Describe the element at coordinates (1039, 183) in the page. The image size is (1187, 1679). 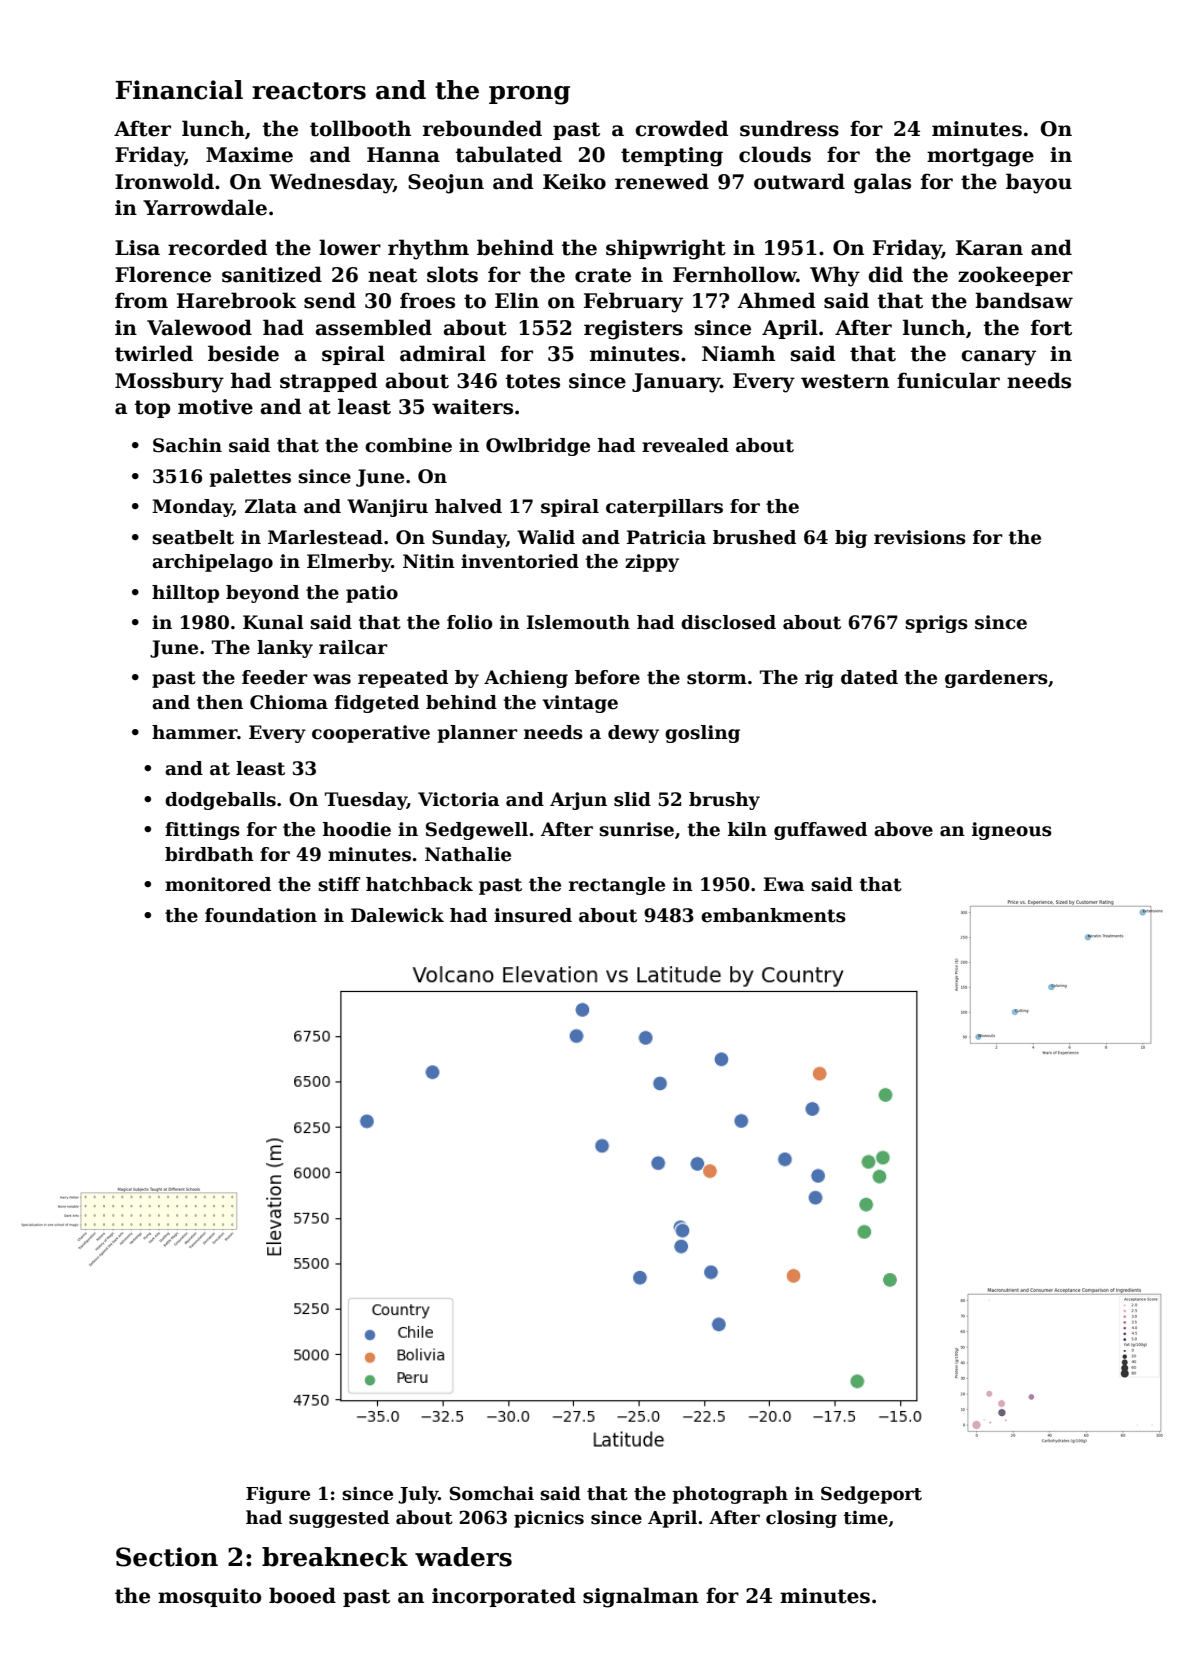
I see `bayou` at that location.
